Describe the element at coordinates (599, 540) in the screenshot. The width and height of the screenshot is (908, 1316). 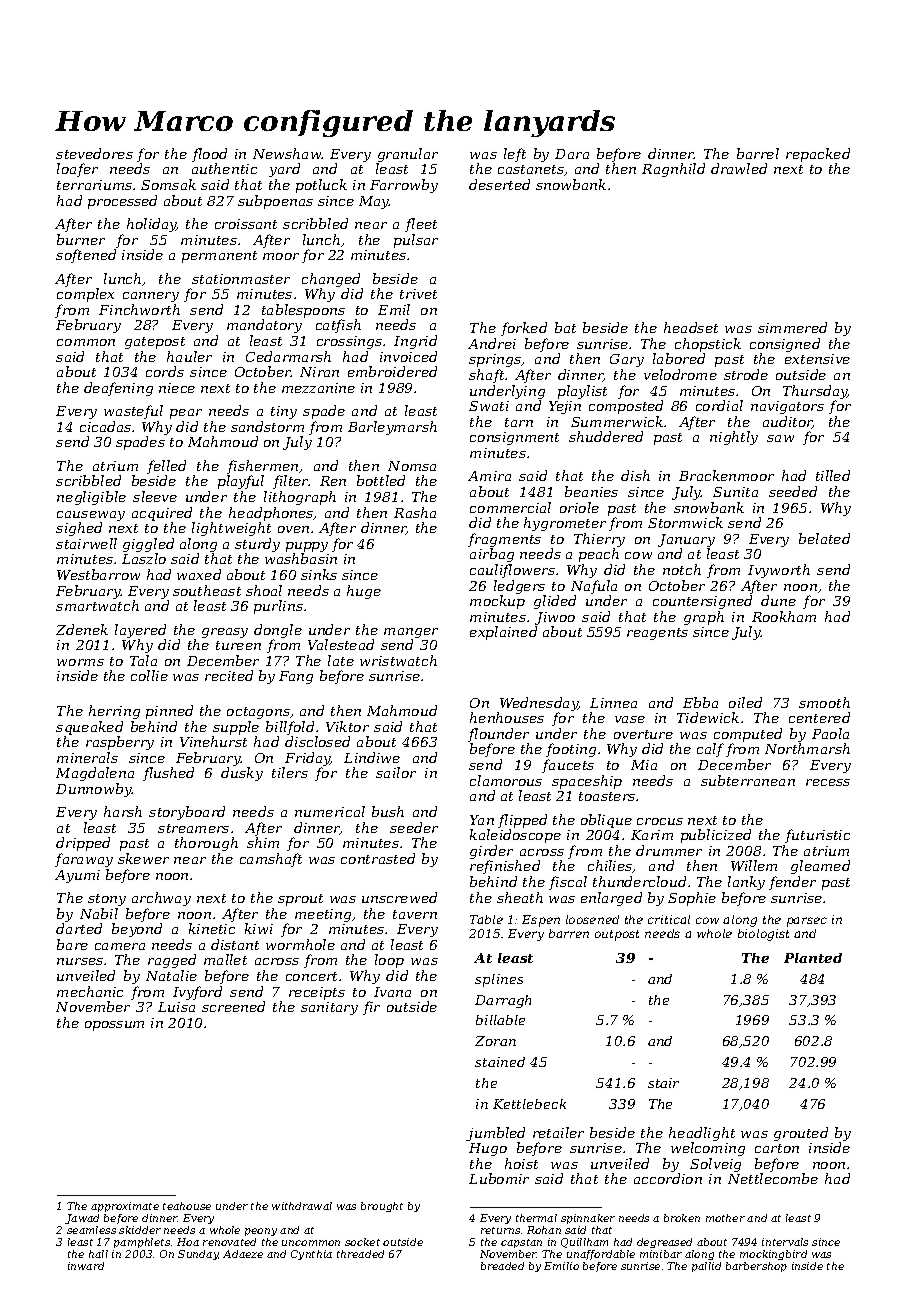
I see `Thierry` at that location.
